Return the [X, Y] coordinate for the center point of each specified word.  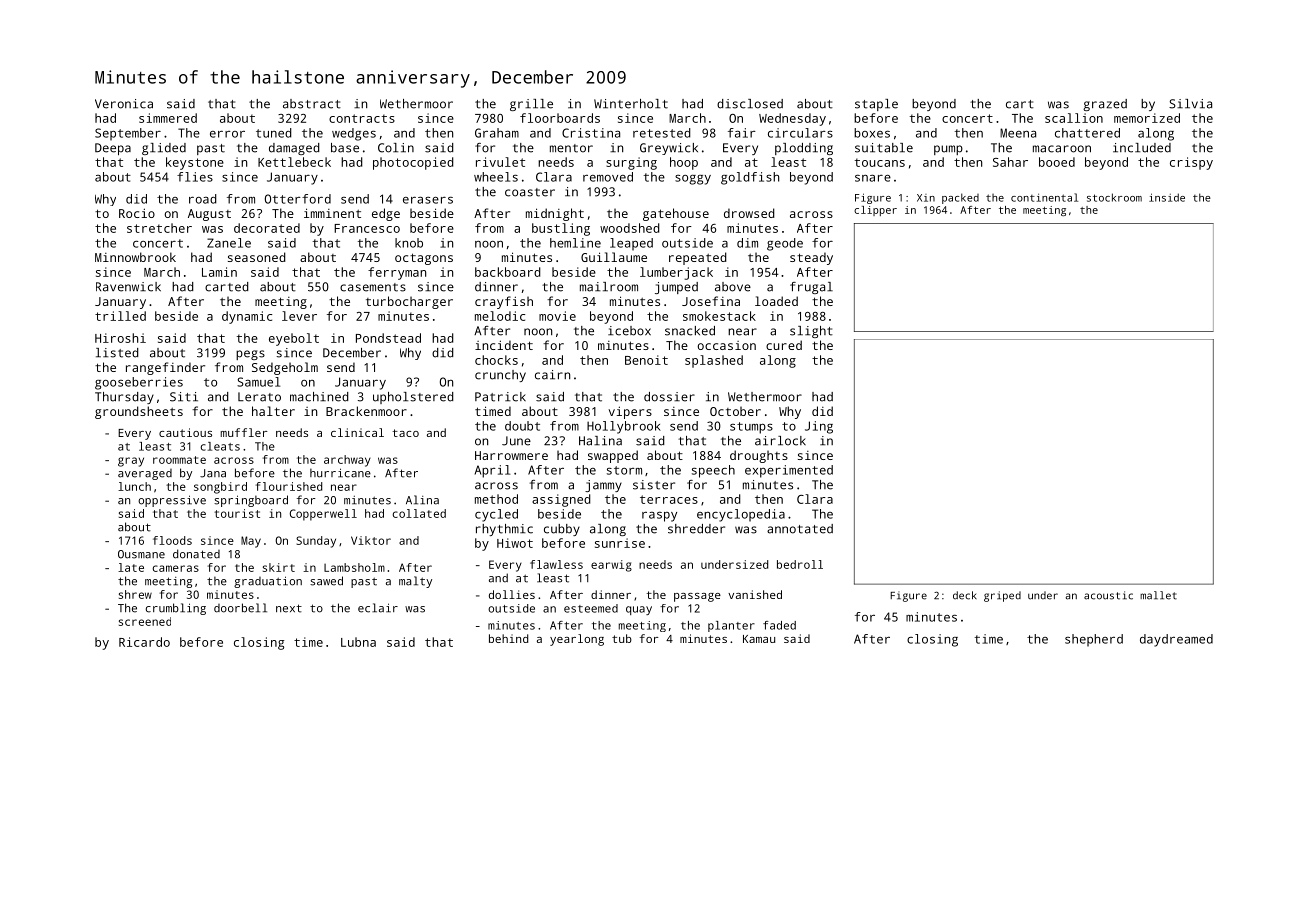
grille [531, 105]
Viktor [371, 540]
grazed [1105, 105]
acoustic [1108, 595]
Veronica [124, 104]
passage [697, 597]
